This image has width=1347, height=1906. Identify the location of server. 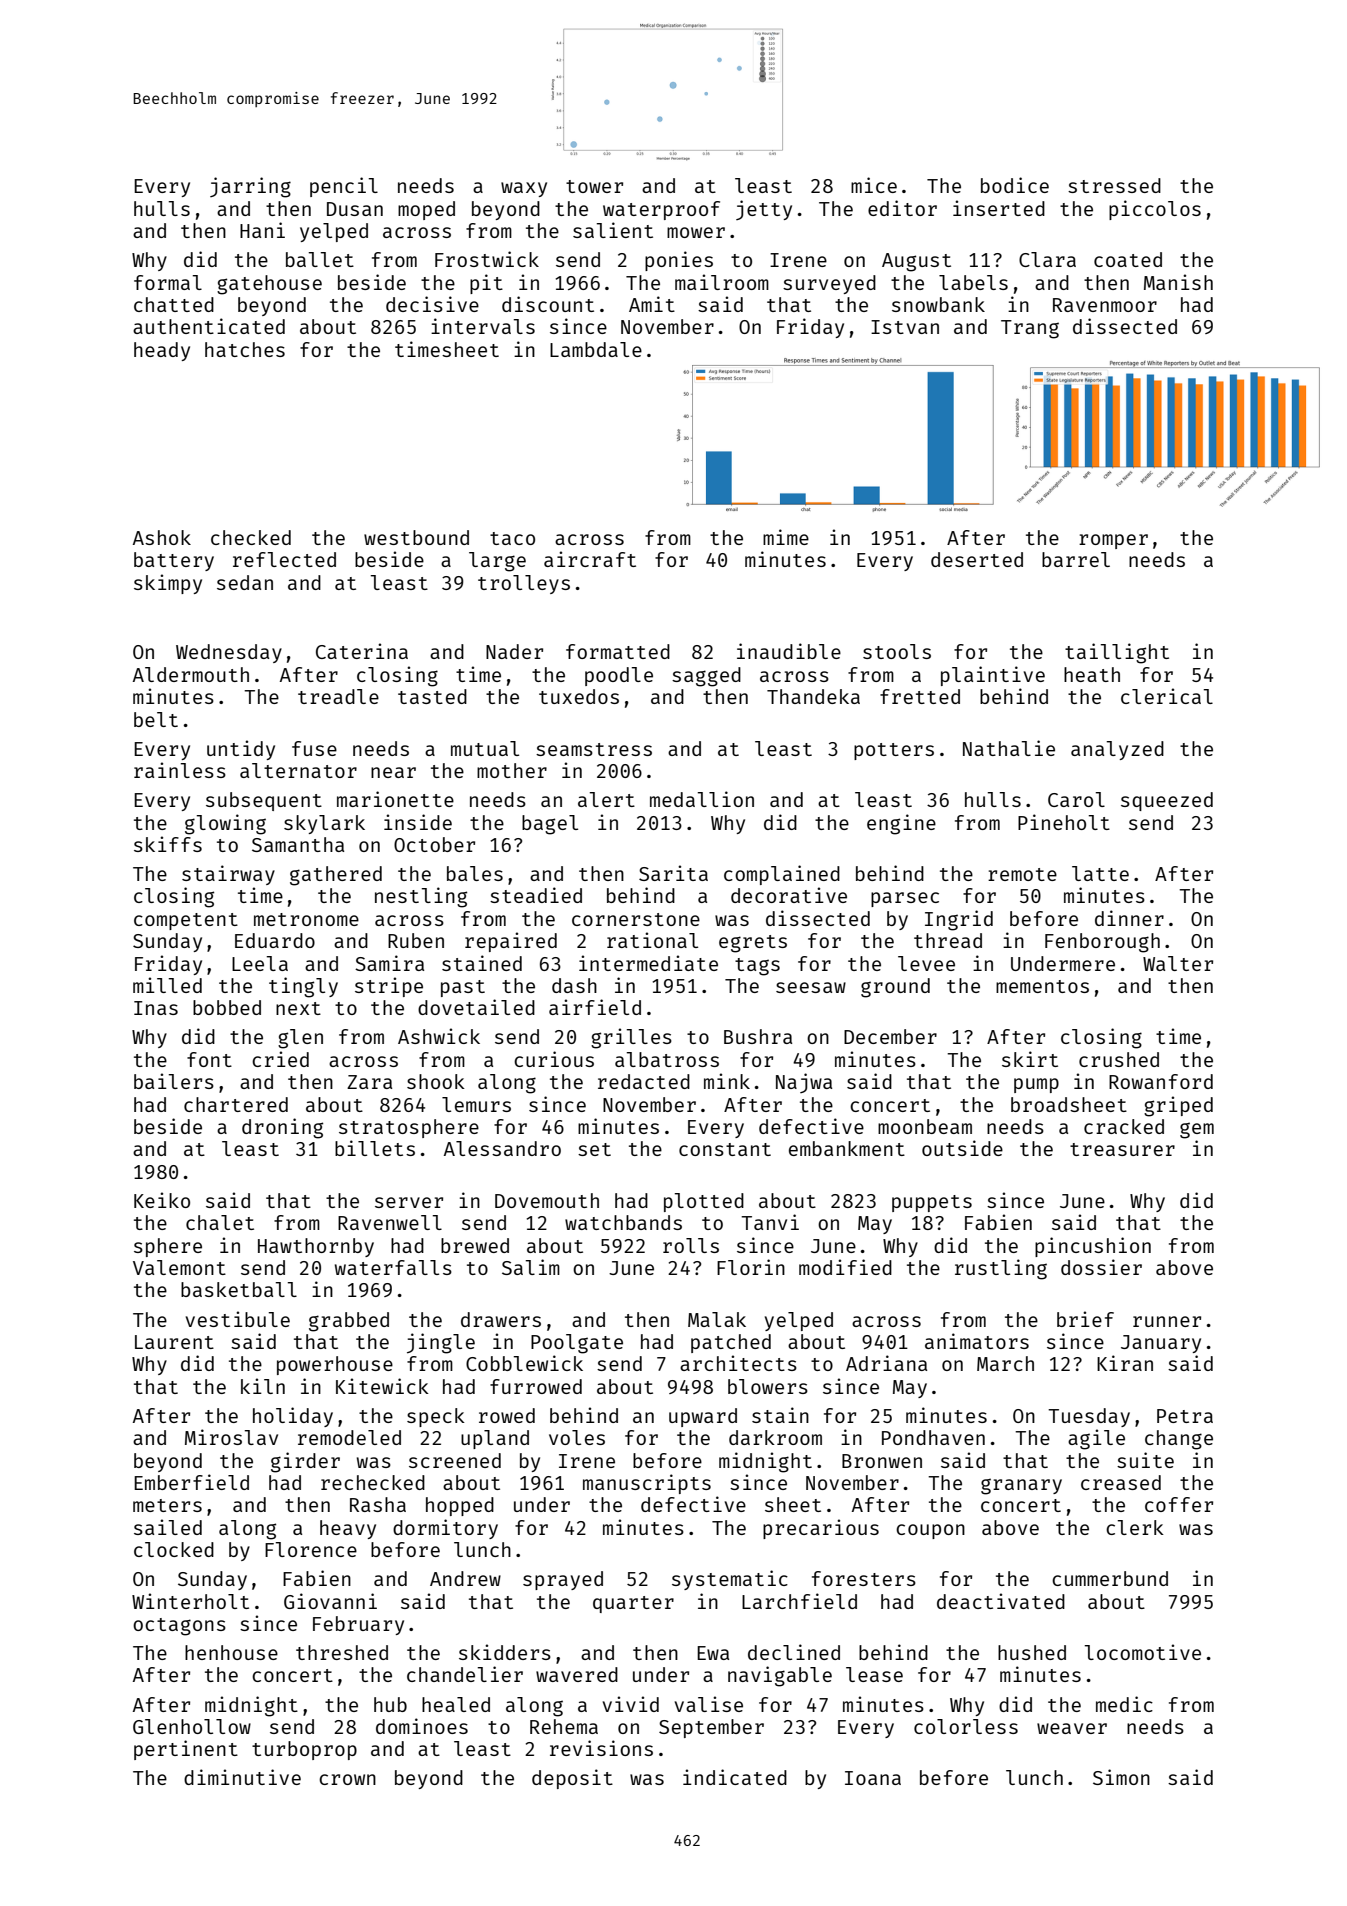
(409, 1202).
